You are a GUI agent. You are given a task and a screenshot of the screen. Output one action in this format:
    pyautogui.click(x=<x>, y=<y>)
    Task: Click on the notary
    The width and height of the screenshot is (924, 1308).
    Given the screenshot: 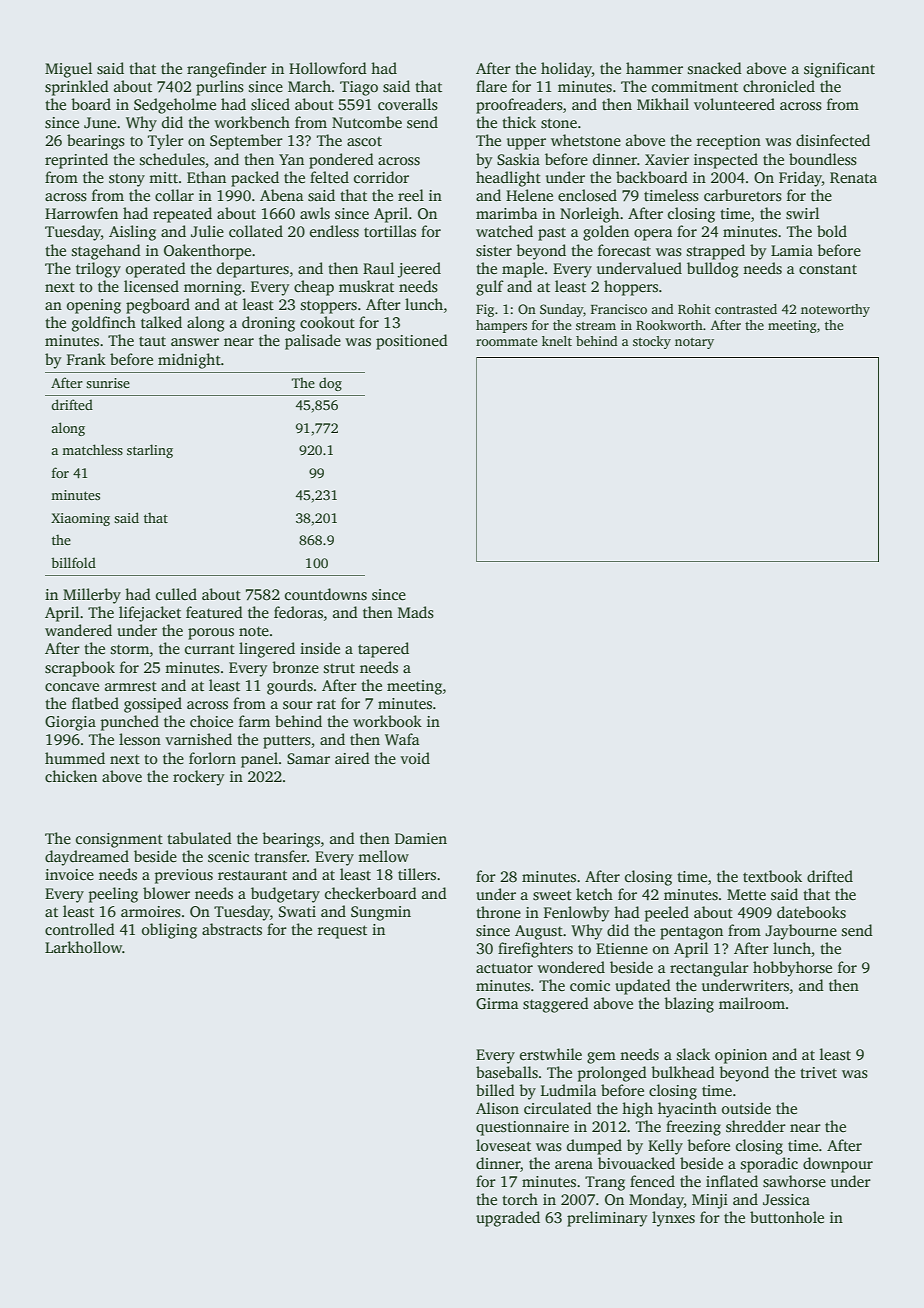 What is the action you would take?
    pyautogui.click(x=694, y=343)
